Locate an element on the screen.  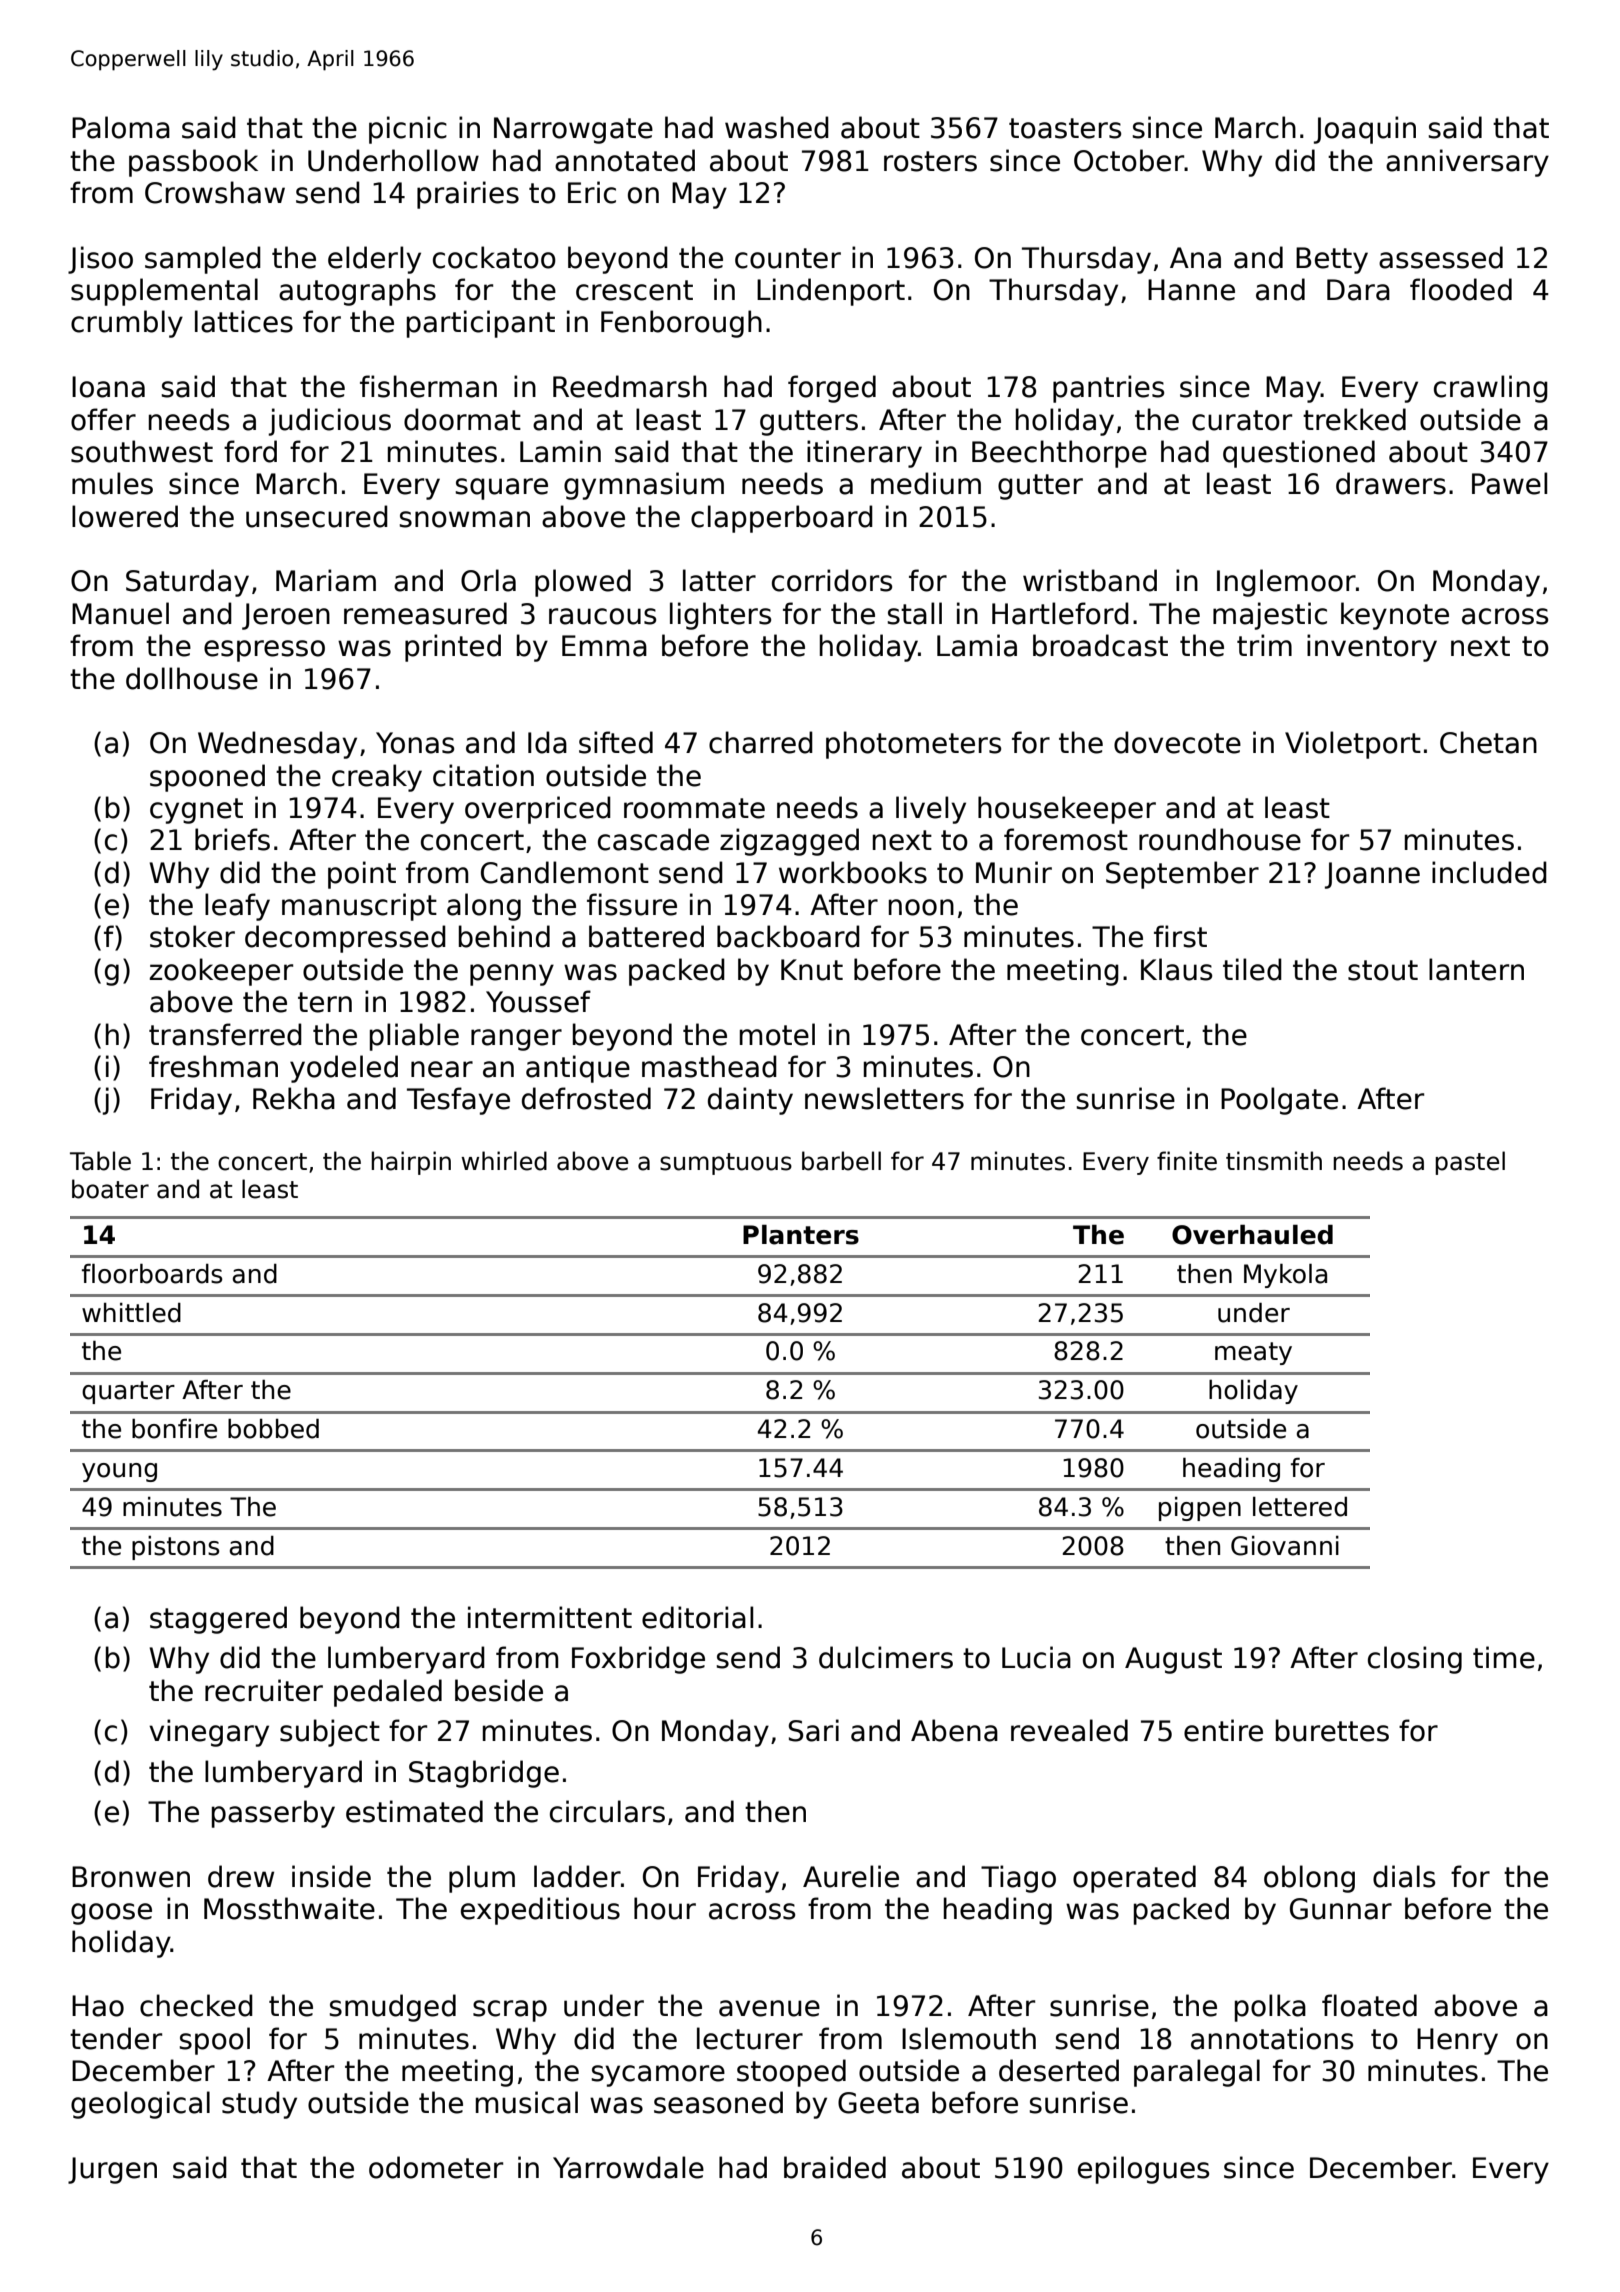
checked is located at coordinates (196, 2005).
